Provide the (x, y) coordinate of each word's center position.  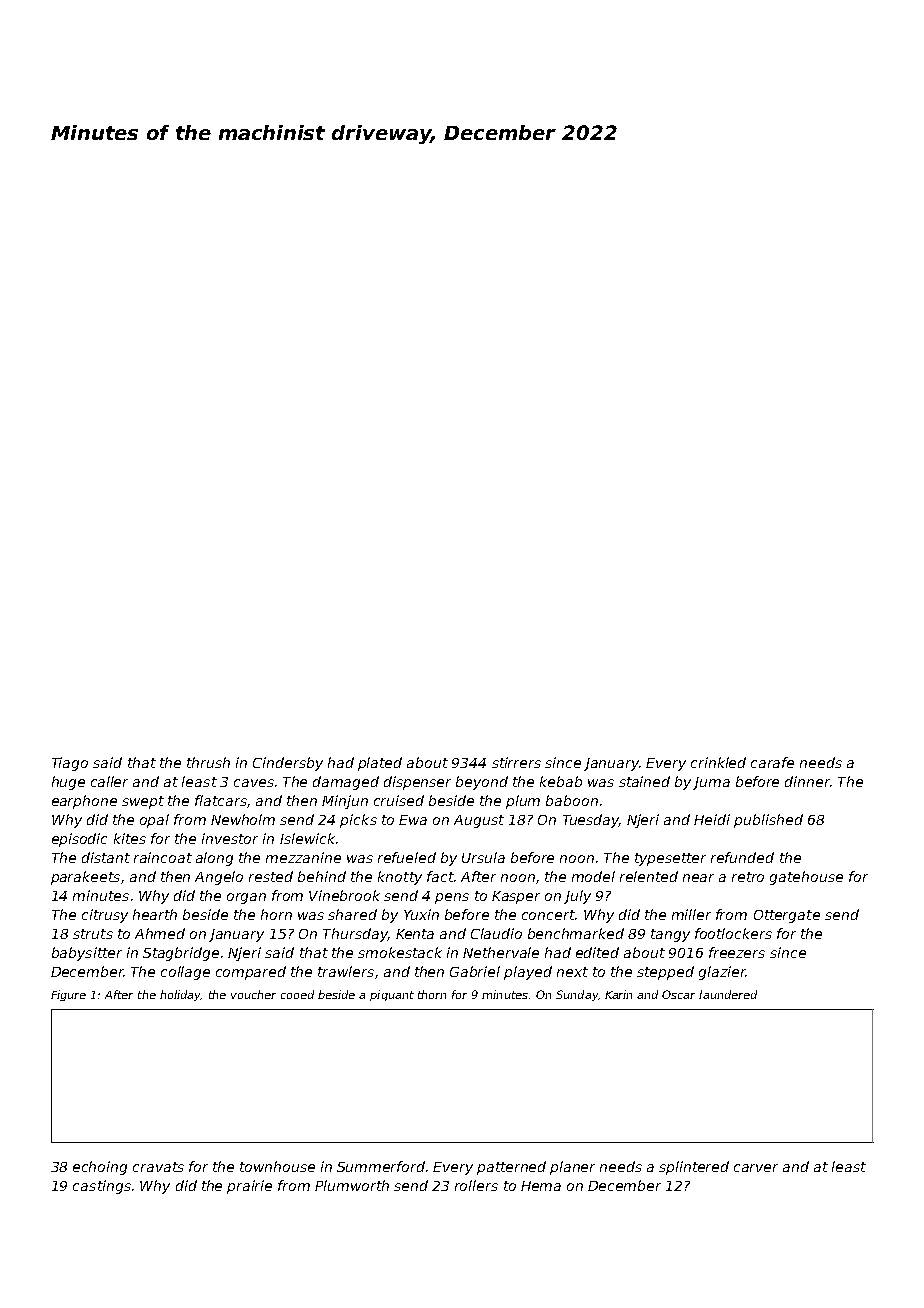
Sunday (577, 995)
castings (102, 1187)
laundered (728, 994)
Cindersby (288, 764)
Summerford (381, 1166)
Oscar (678, 994)
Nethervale (501, 952)
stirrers (516, 762)
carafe (772, 762)
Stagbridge (181, 954)
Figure (68, 995)
